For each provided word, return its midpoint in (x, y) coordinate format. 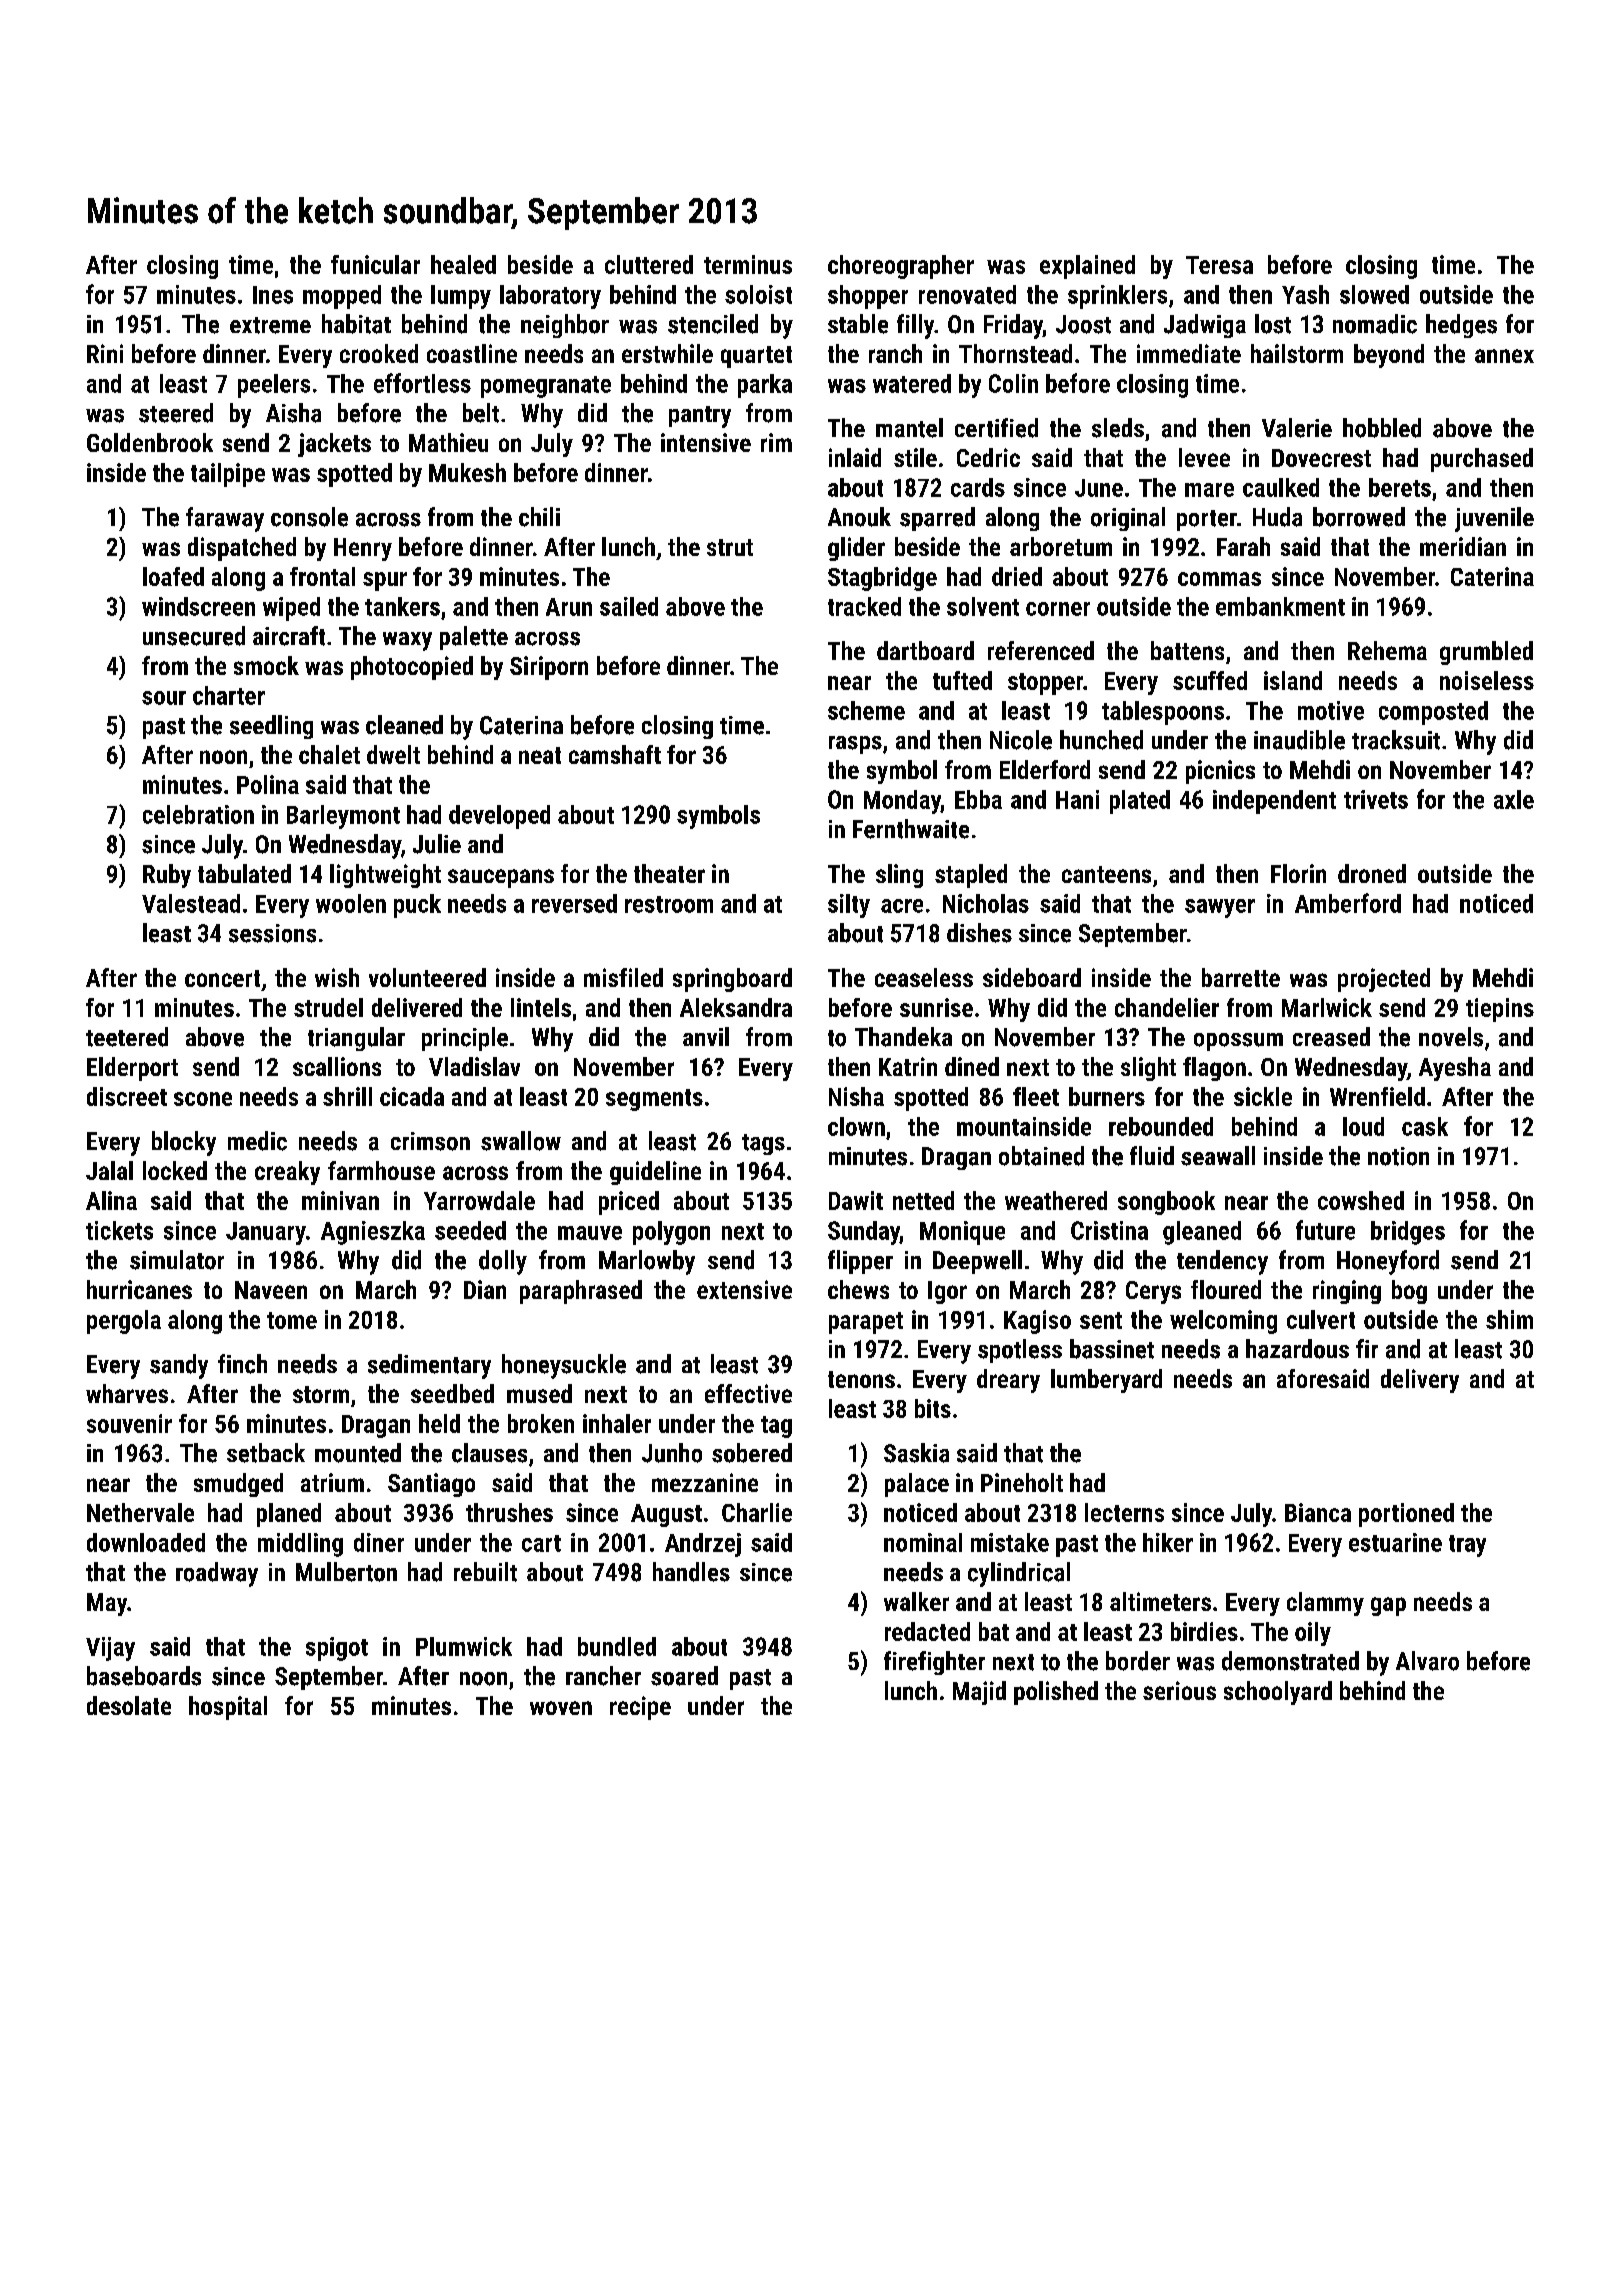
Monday (902, 802)
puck (417, 906)
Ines (273, 295)
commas (1219, 579)
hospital (228, 1708)
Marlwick (1327, 1007)
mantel (909, 428)
